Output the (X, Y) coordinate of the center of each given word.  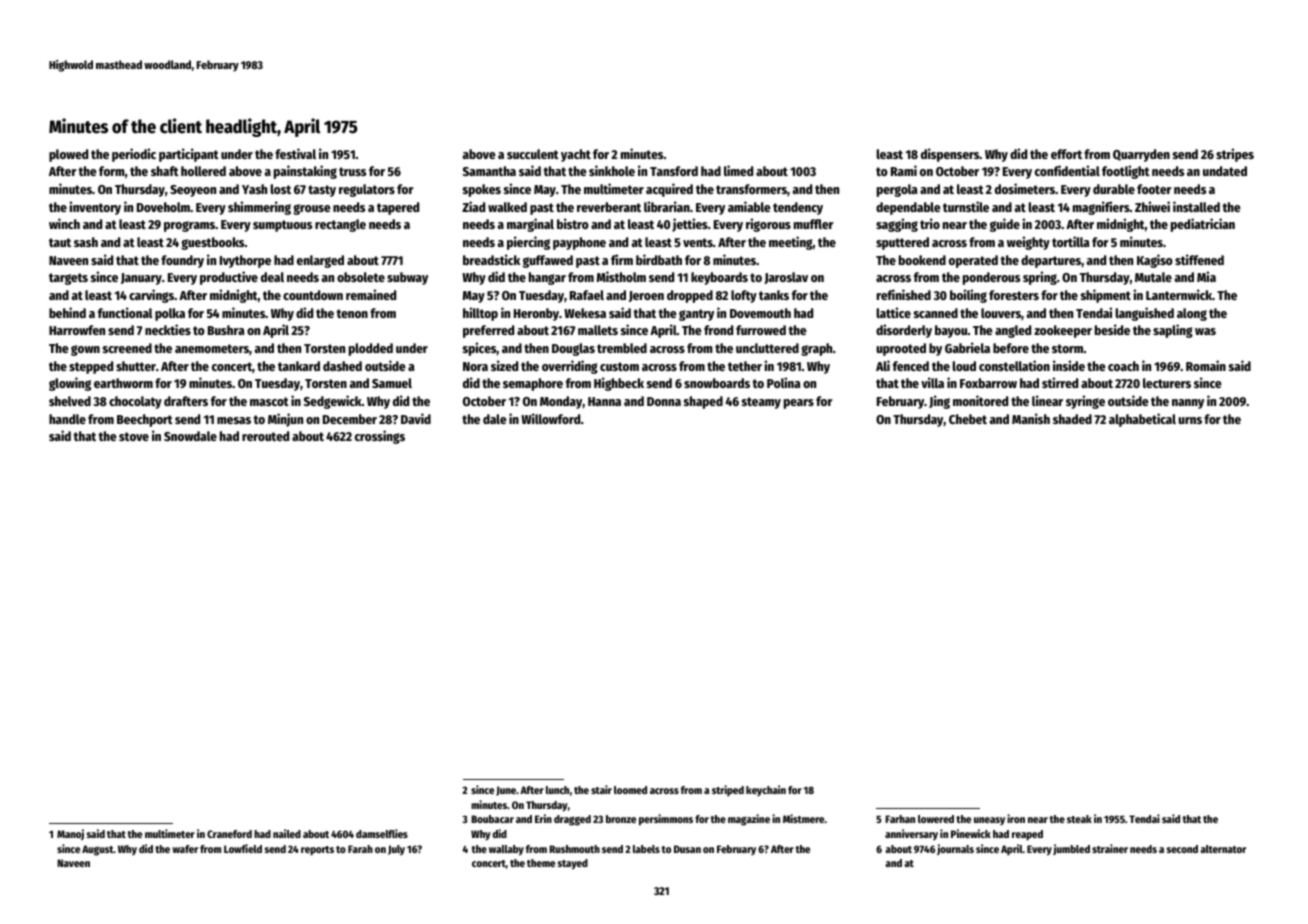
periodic (134, 155)
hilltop (480, 314)
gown (85, 350)
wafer (185, 849)
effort (1066, 154)
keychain (766, 790)
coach (1123, 366)
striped (728, 791)
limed (738, 170)
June (506, 791)
